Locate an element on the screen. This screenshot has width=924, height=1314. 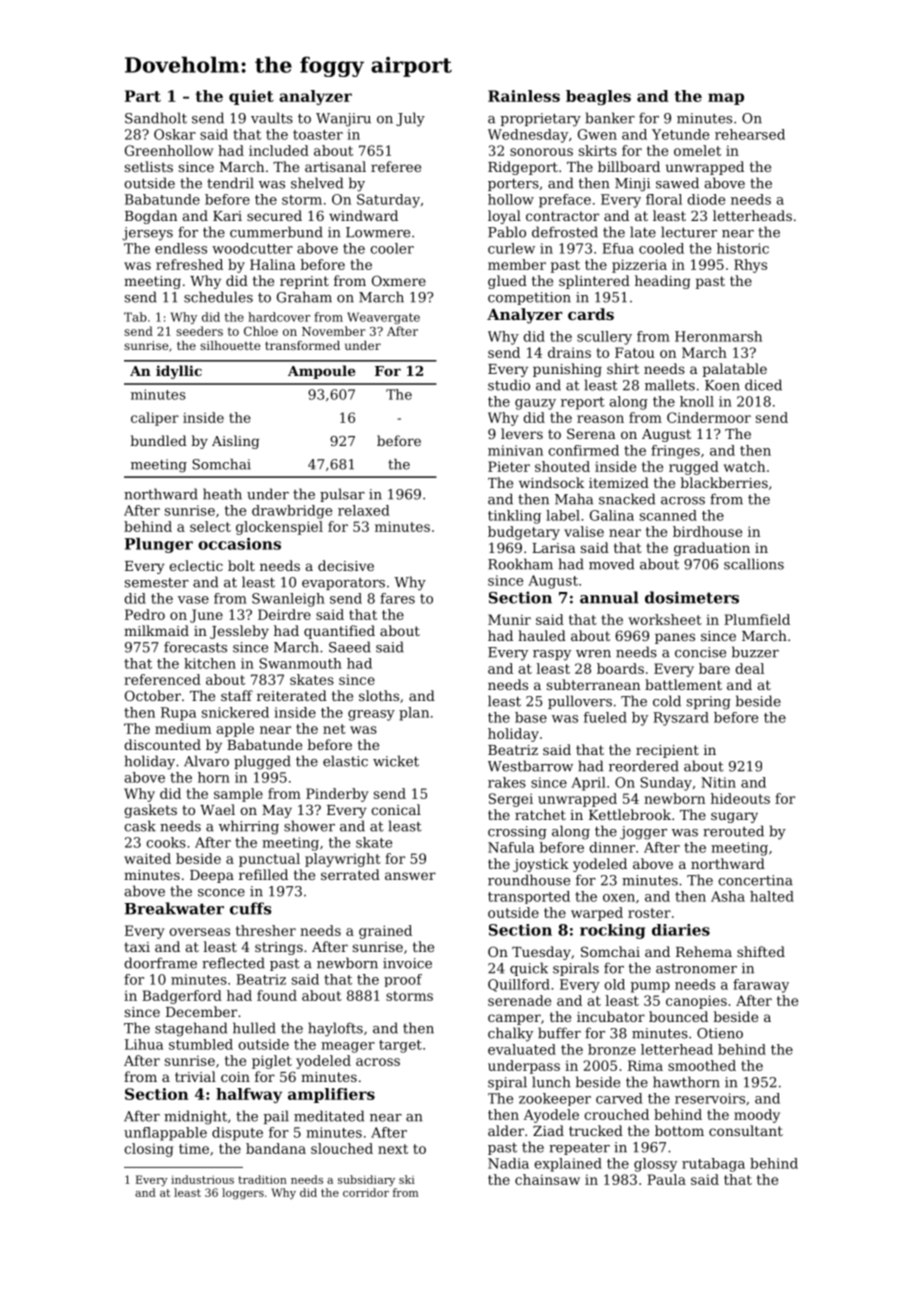
October is located at coordinates (153, 695).
